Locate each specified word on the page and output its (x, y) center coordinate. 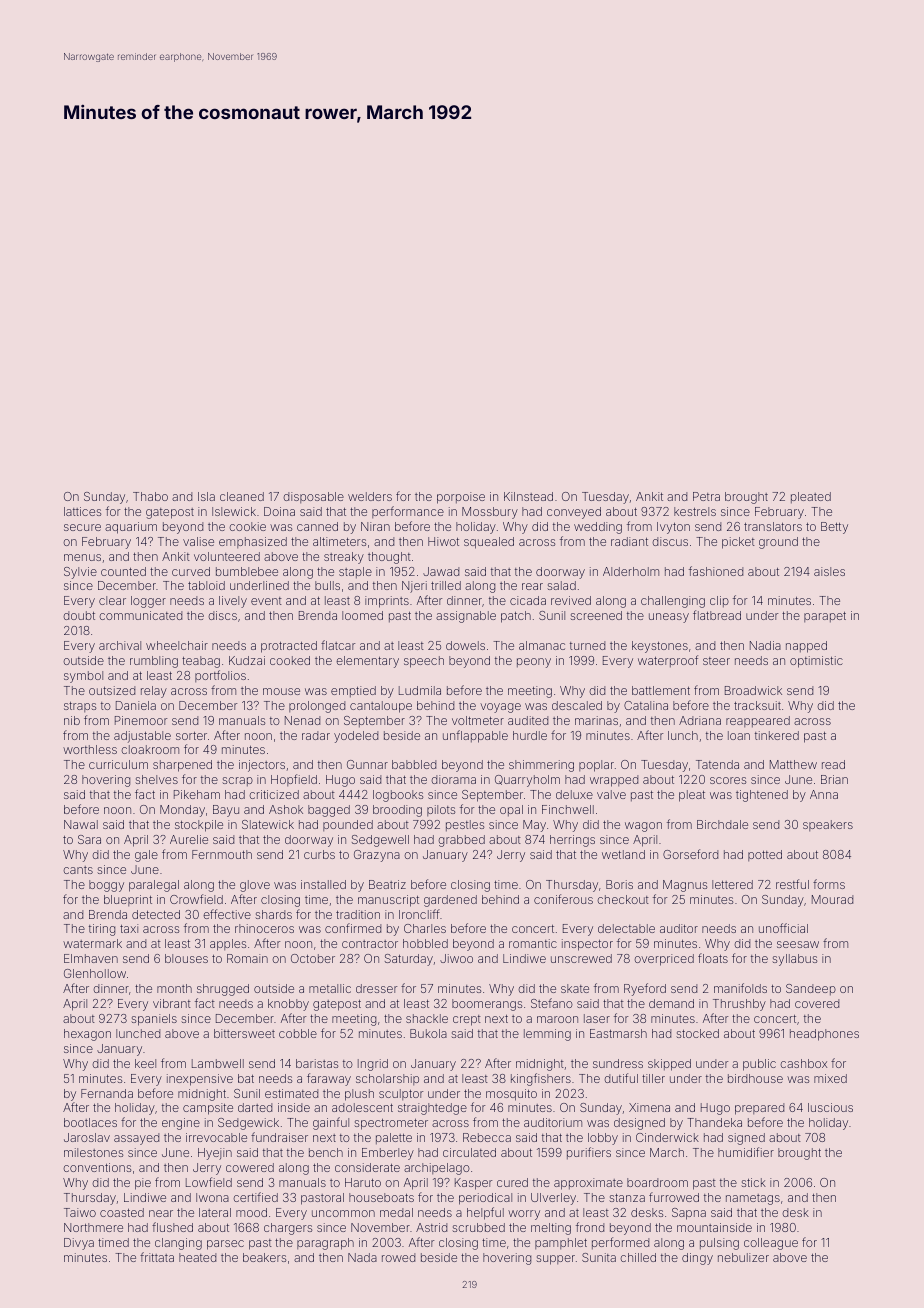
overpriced (664, 960)
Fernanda (107, 1093)
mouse (281, 691)
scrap (237, 781)
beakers (264, 1257)
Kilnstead (528, 496)
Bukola (428, 1033)
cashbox (803, 1063)
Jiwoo (456, 958)
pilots (441, 810)
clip (719, 601)
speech (424, 662)
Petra (706, 496)
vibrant (172, 1003)
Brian (834, 779)
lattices (82, 511)
